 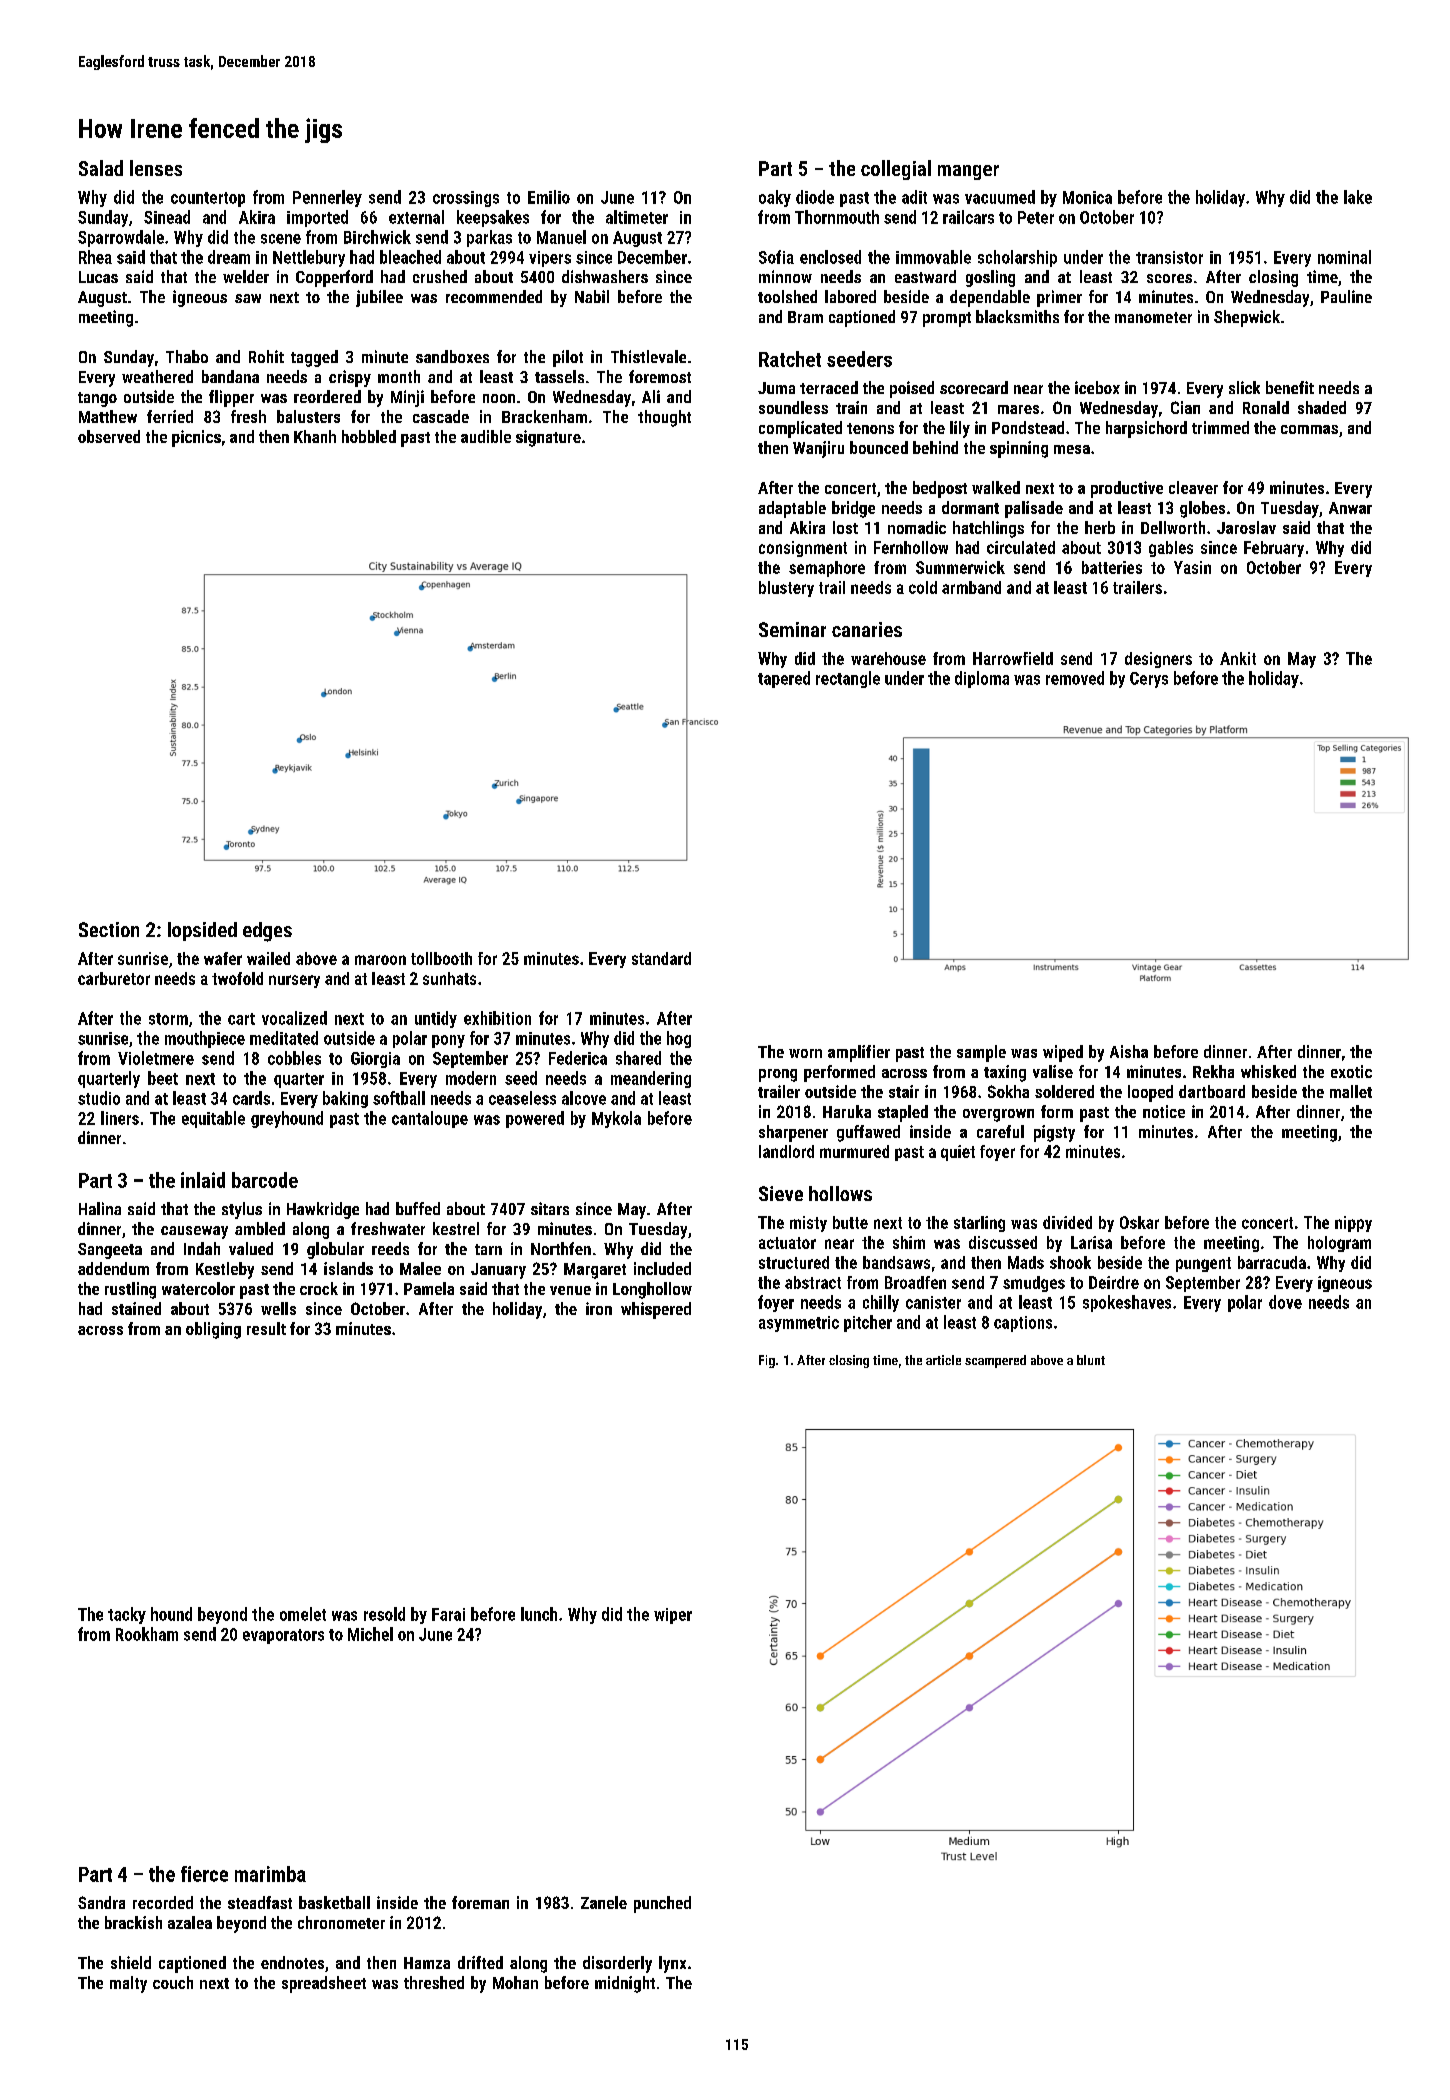 I want to click on divided, so click(x=1067, y=1222).
